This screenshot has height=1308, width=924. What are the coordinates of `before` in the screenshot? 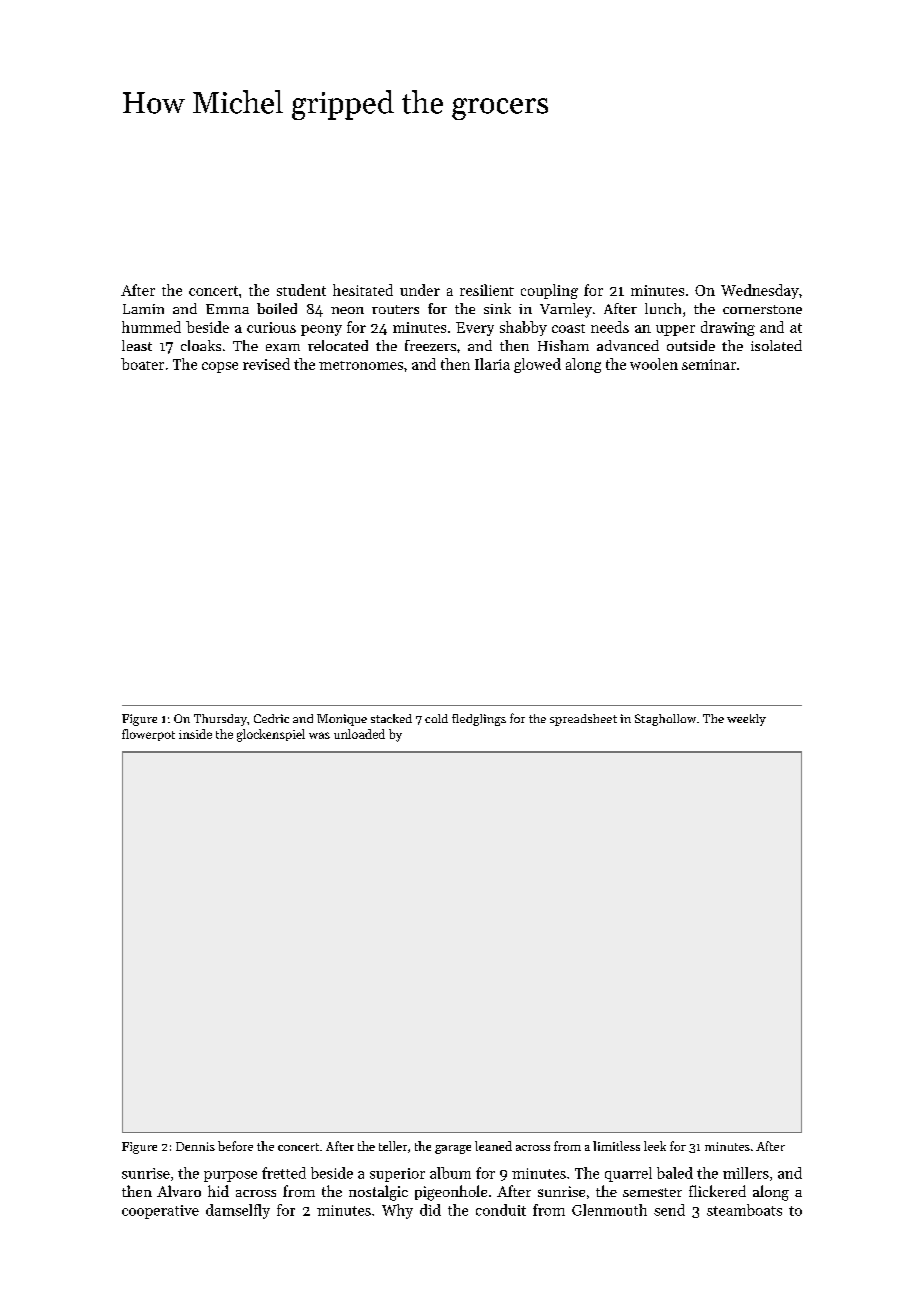 It's located at (235, 1146).
